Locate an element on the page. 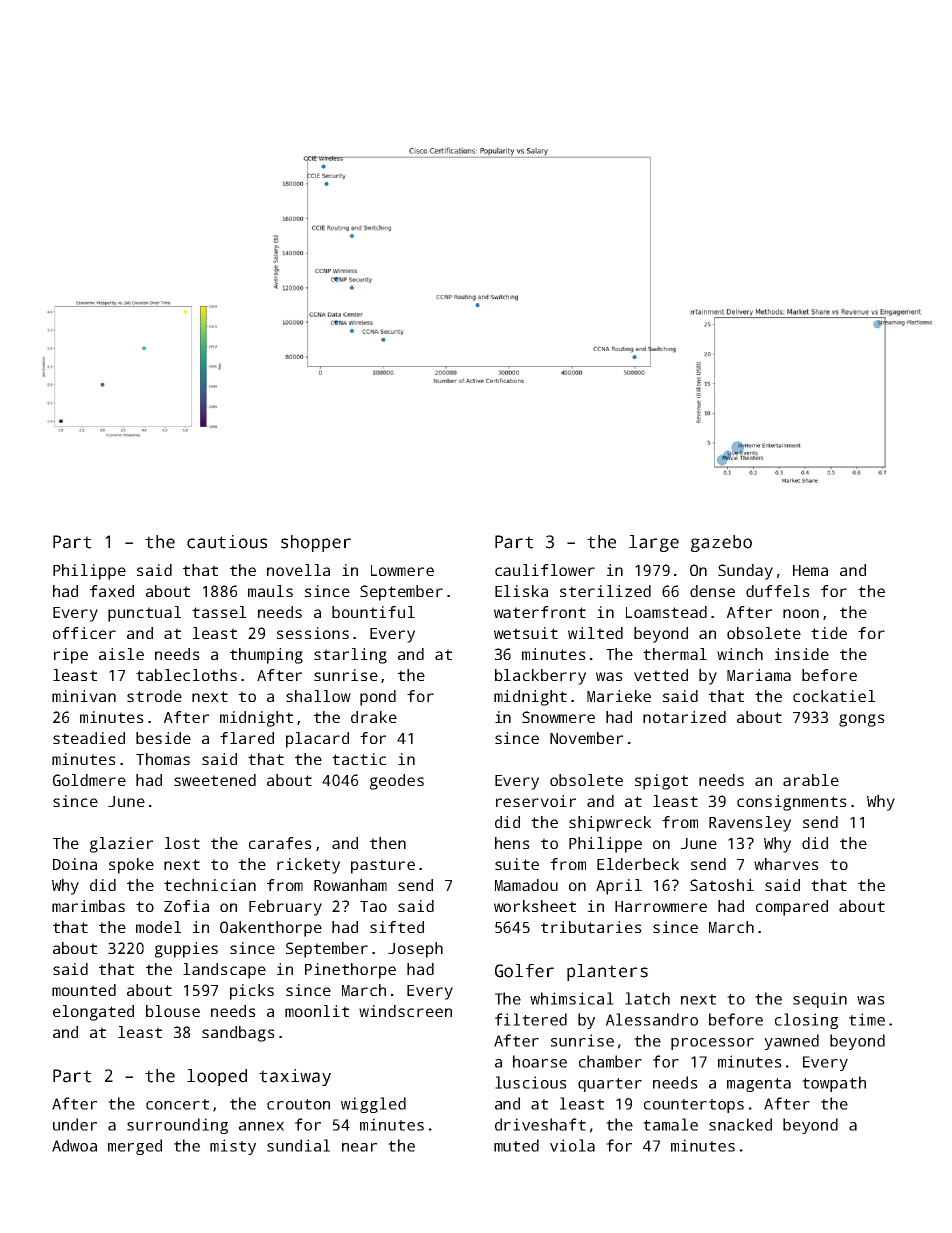 The width and height of the image is (952, 1233). Doina is located at coordinates (75, 864).
